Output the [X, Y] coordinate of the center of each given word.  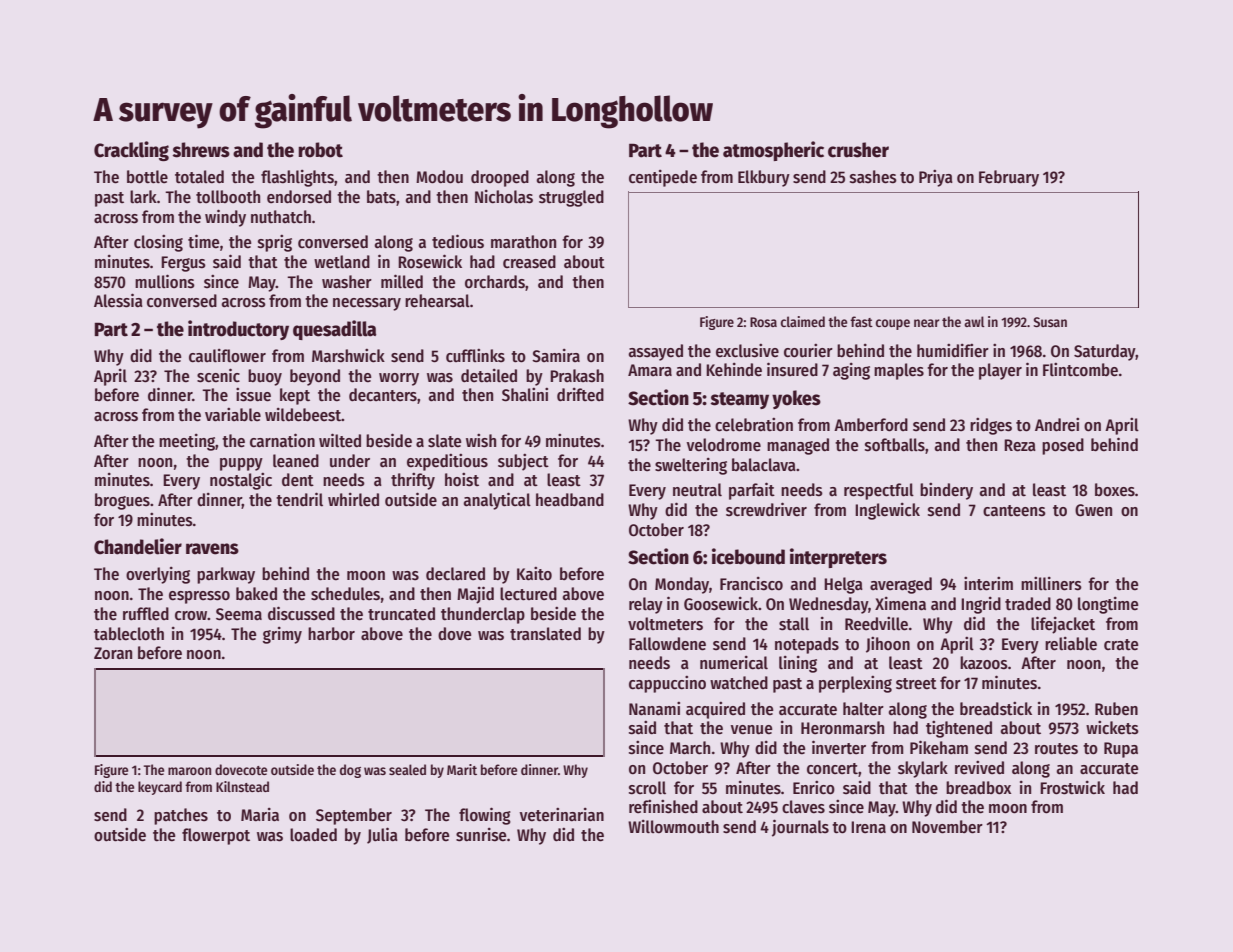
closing [158, 243]
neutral [697, 490]
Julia [382, 835]
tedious [458, 241]
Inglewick [887, 511]
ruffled [146, 614]
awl [974, 321]
